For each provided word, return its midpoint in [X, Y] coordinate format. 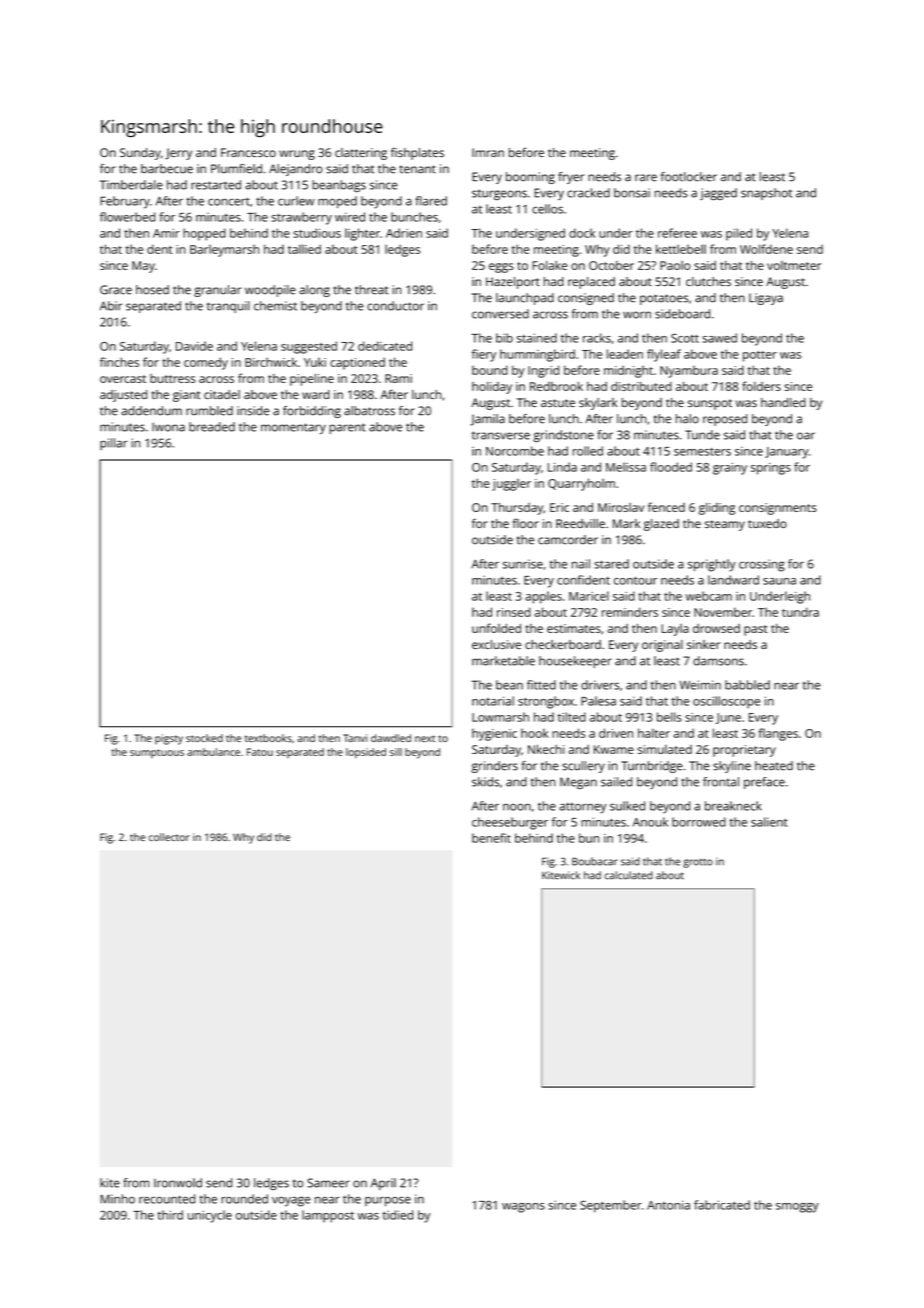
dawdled [391, 738]
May [143, 267]
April [383, 1184]
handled [783, 402]
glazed [661, 525]
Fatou [260, 752]
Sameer [328, 1183]
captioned [357, 363]
